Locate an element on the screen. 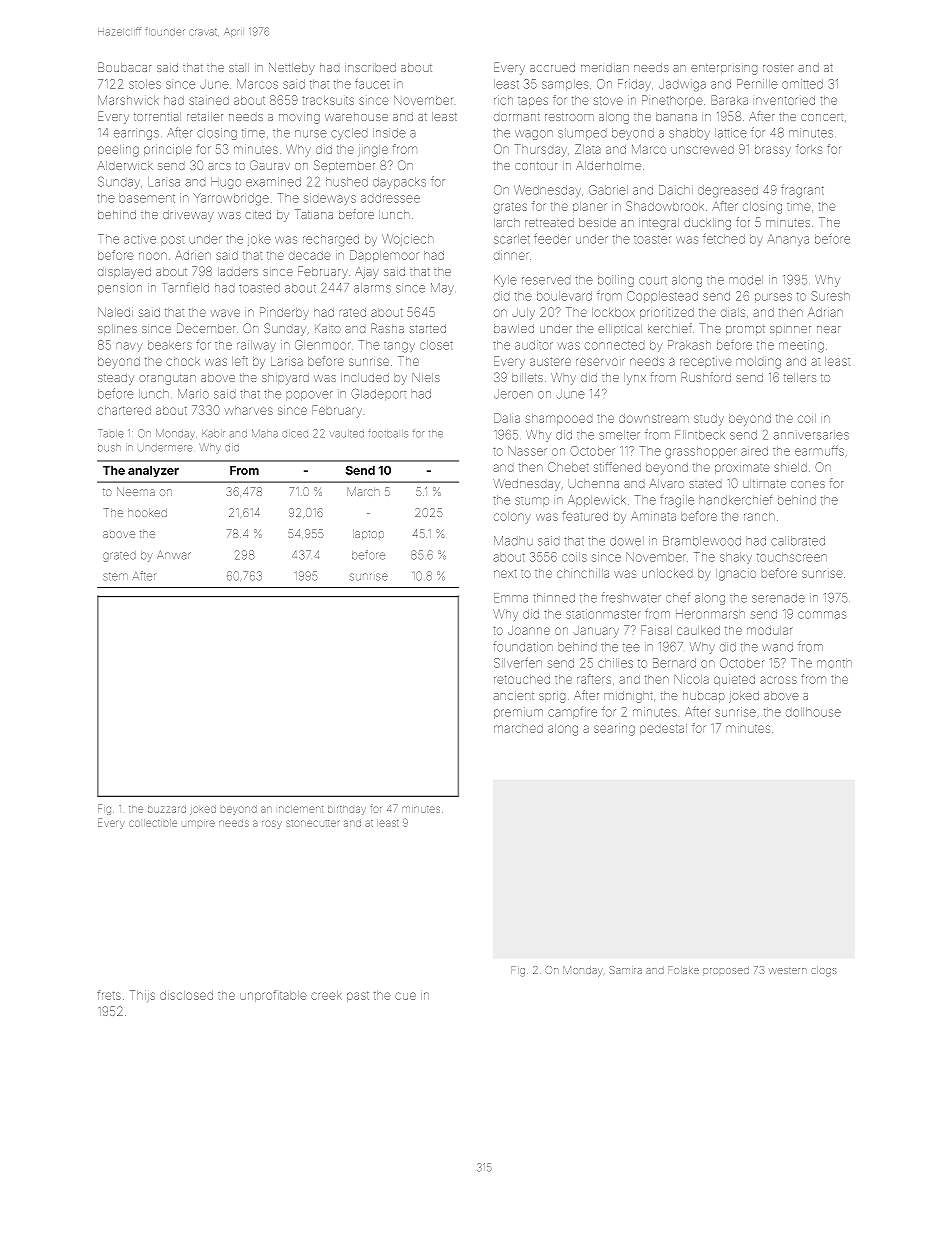 The width and height of the screenshot is (952, 1233). principle is located at coordinates (168, 150).
